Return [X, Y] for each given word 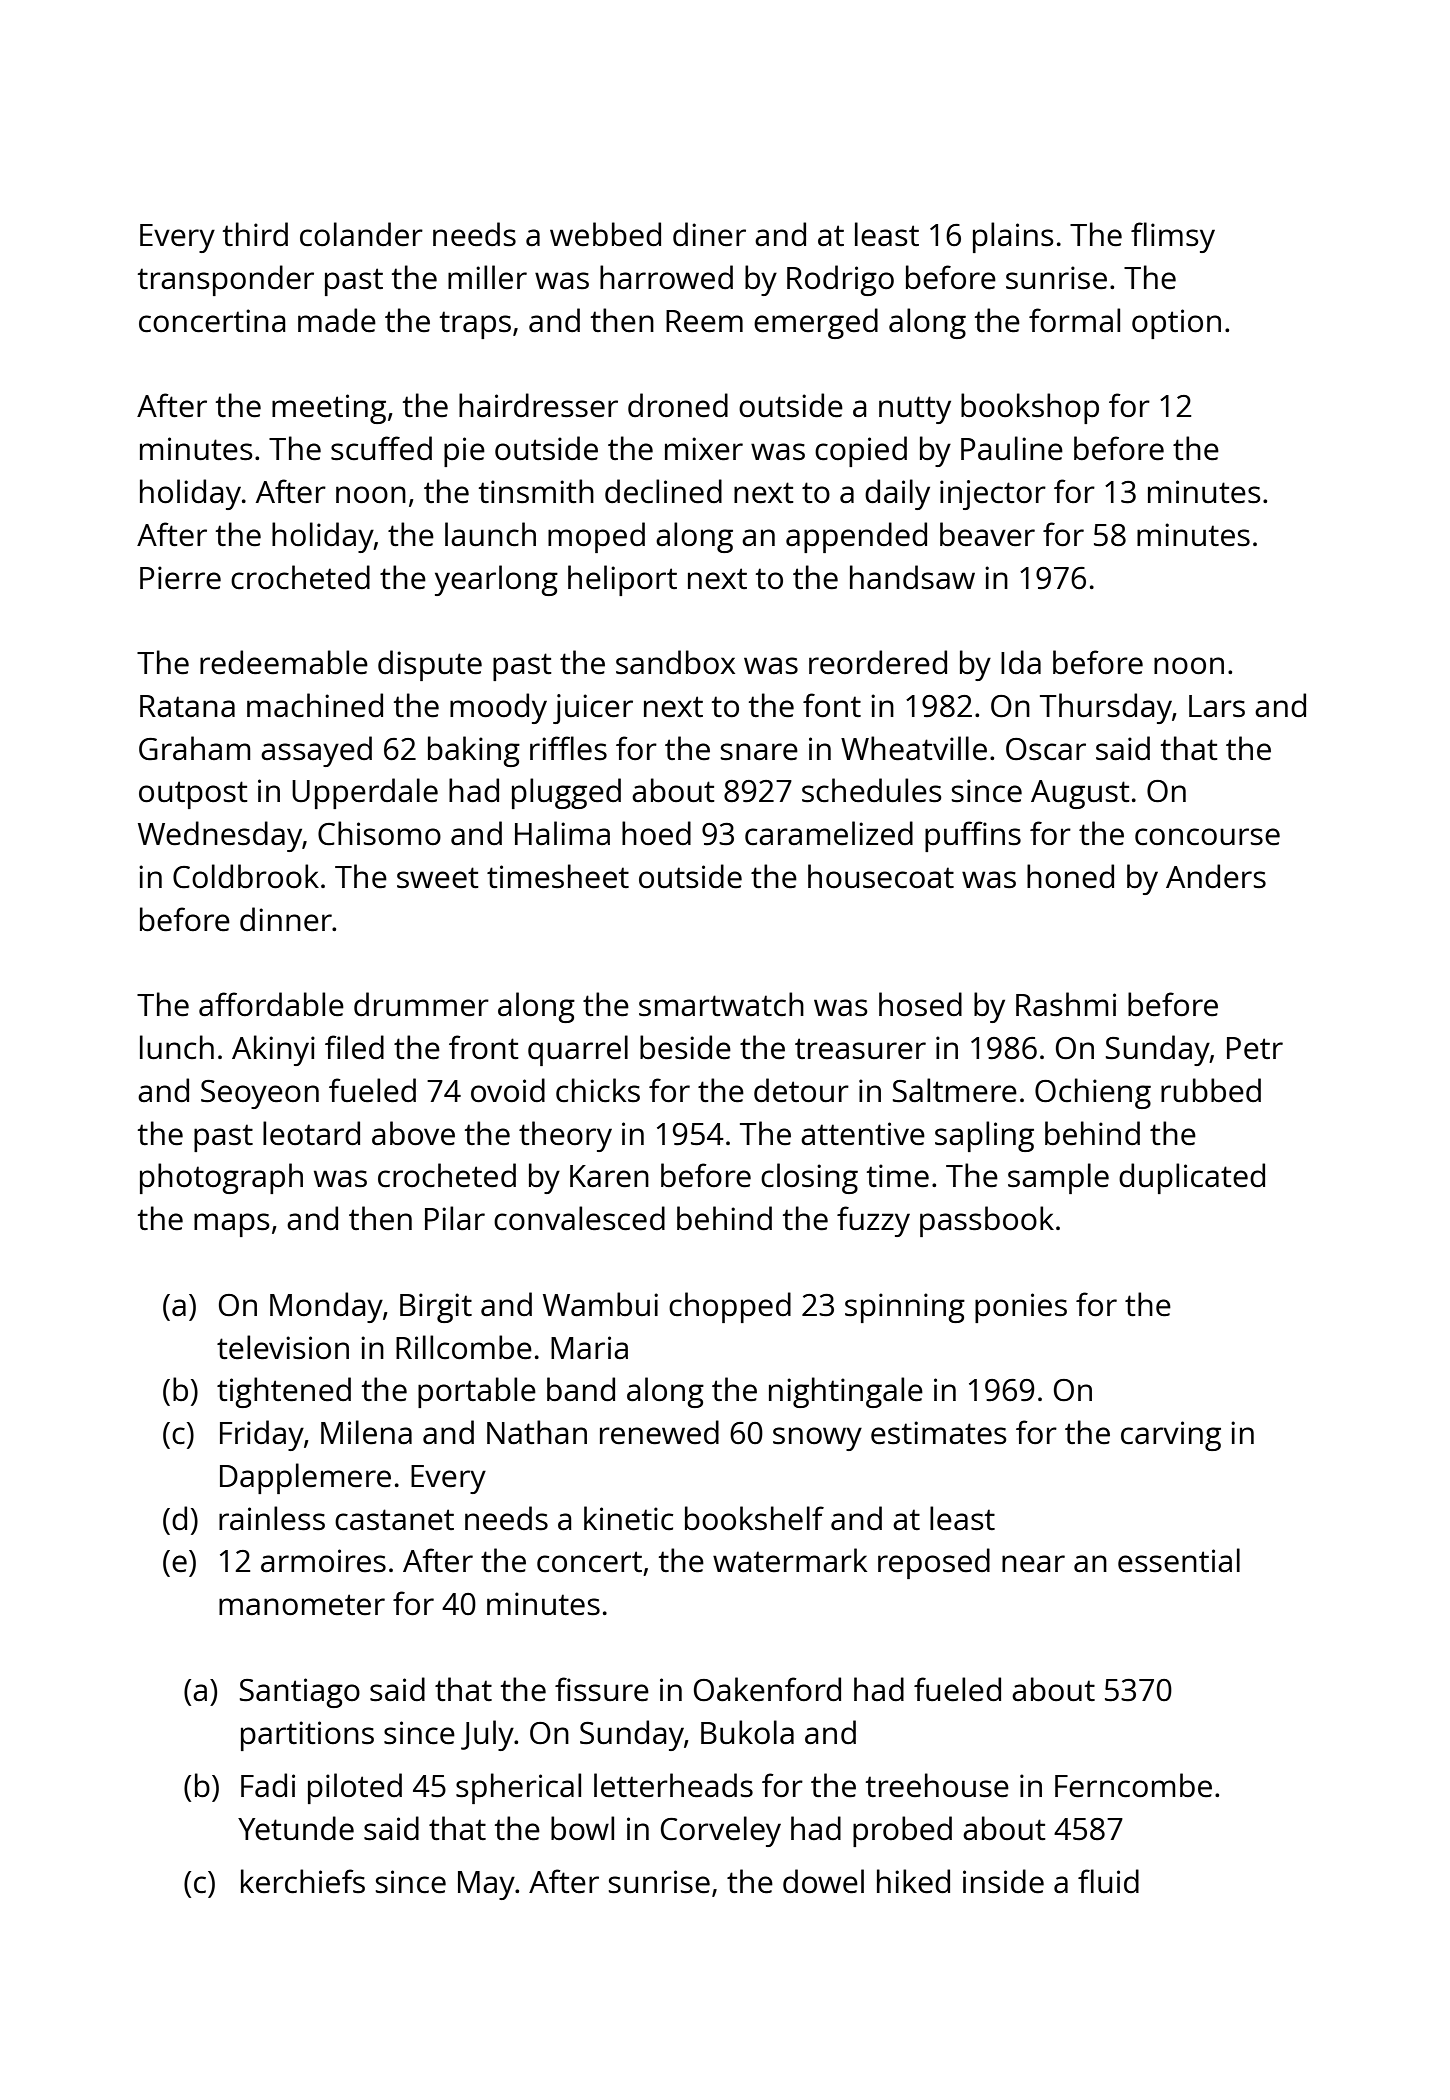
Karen [609, 1176]
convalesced [579, 1218]
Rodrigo [840, 280]
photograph [221, 1178]
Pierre [180, 578]
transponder [226, 280]
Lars [1217, 706]
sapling [984, 1136]
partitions [307, 1736]
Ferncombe [1133, 1785]
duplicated [1192, 1178]
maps [232, 1225]
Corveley [721, 1831]
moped [596, 537]
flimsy [1173, 237]
